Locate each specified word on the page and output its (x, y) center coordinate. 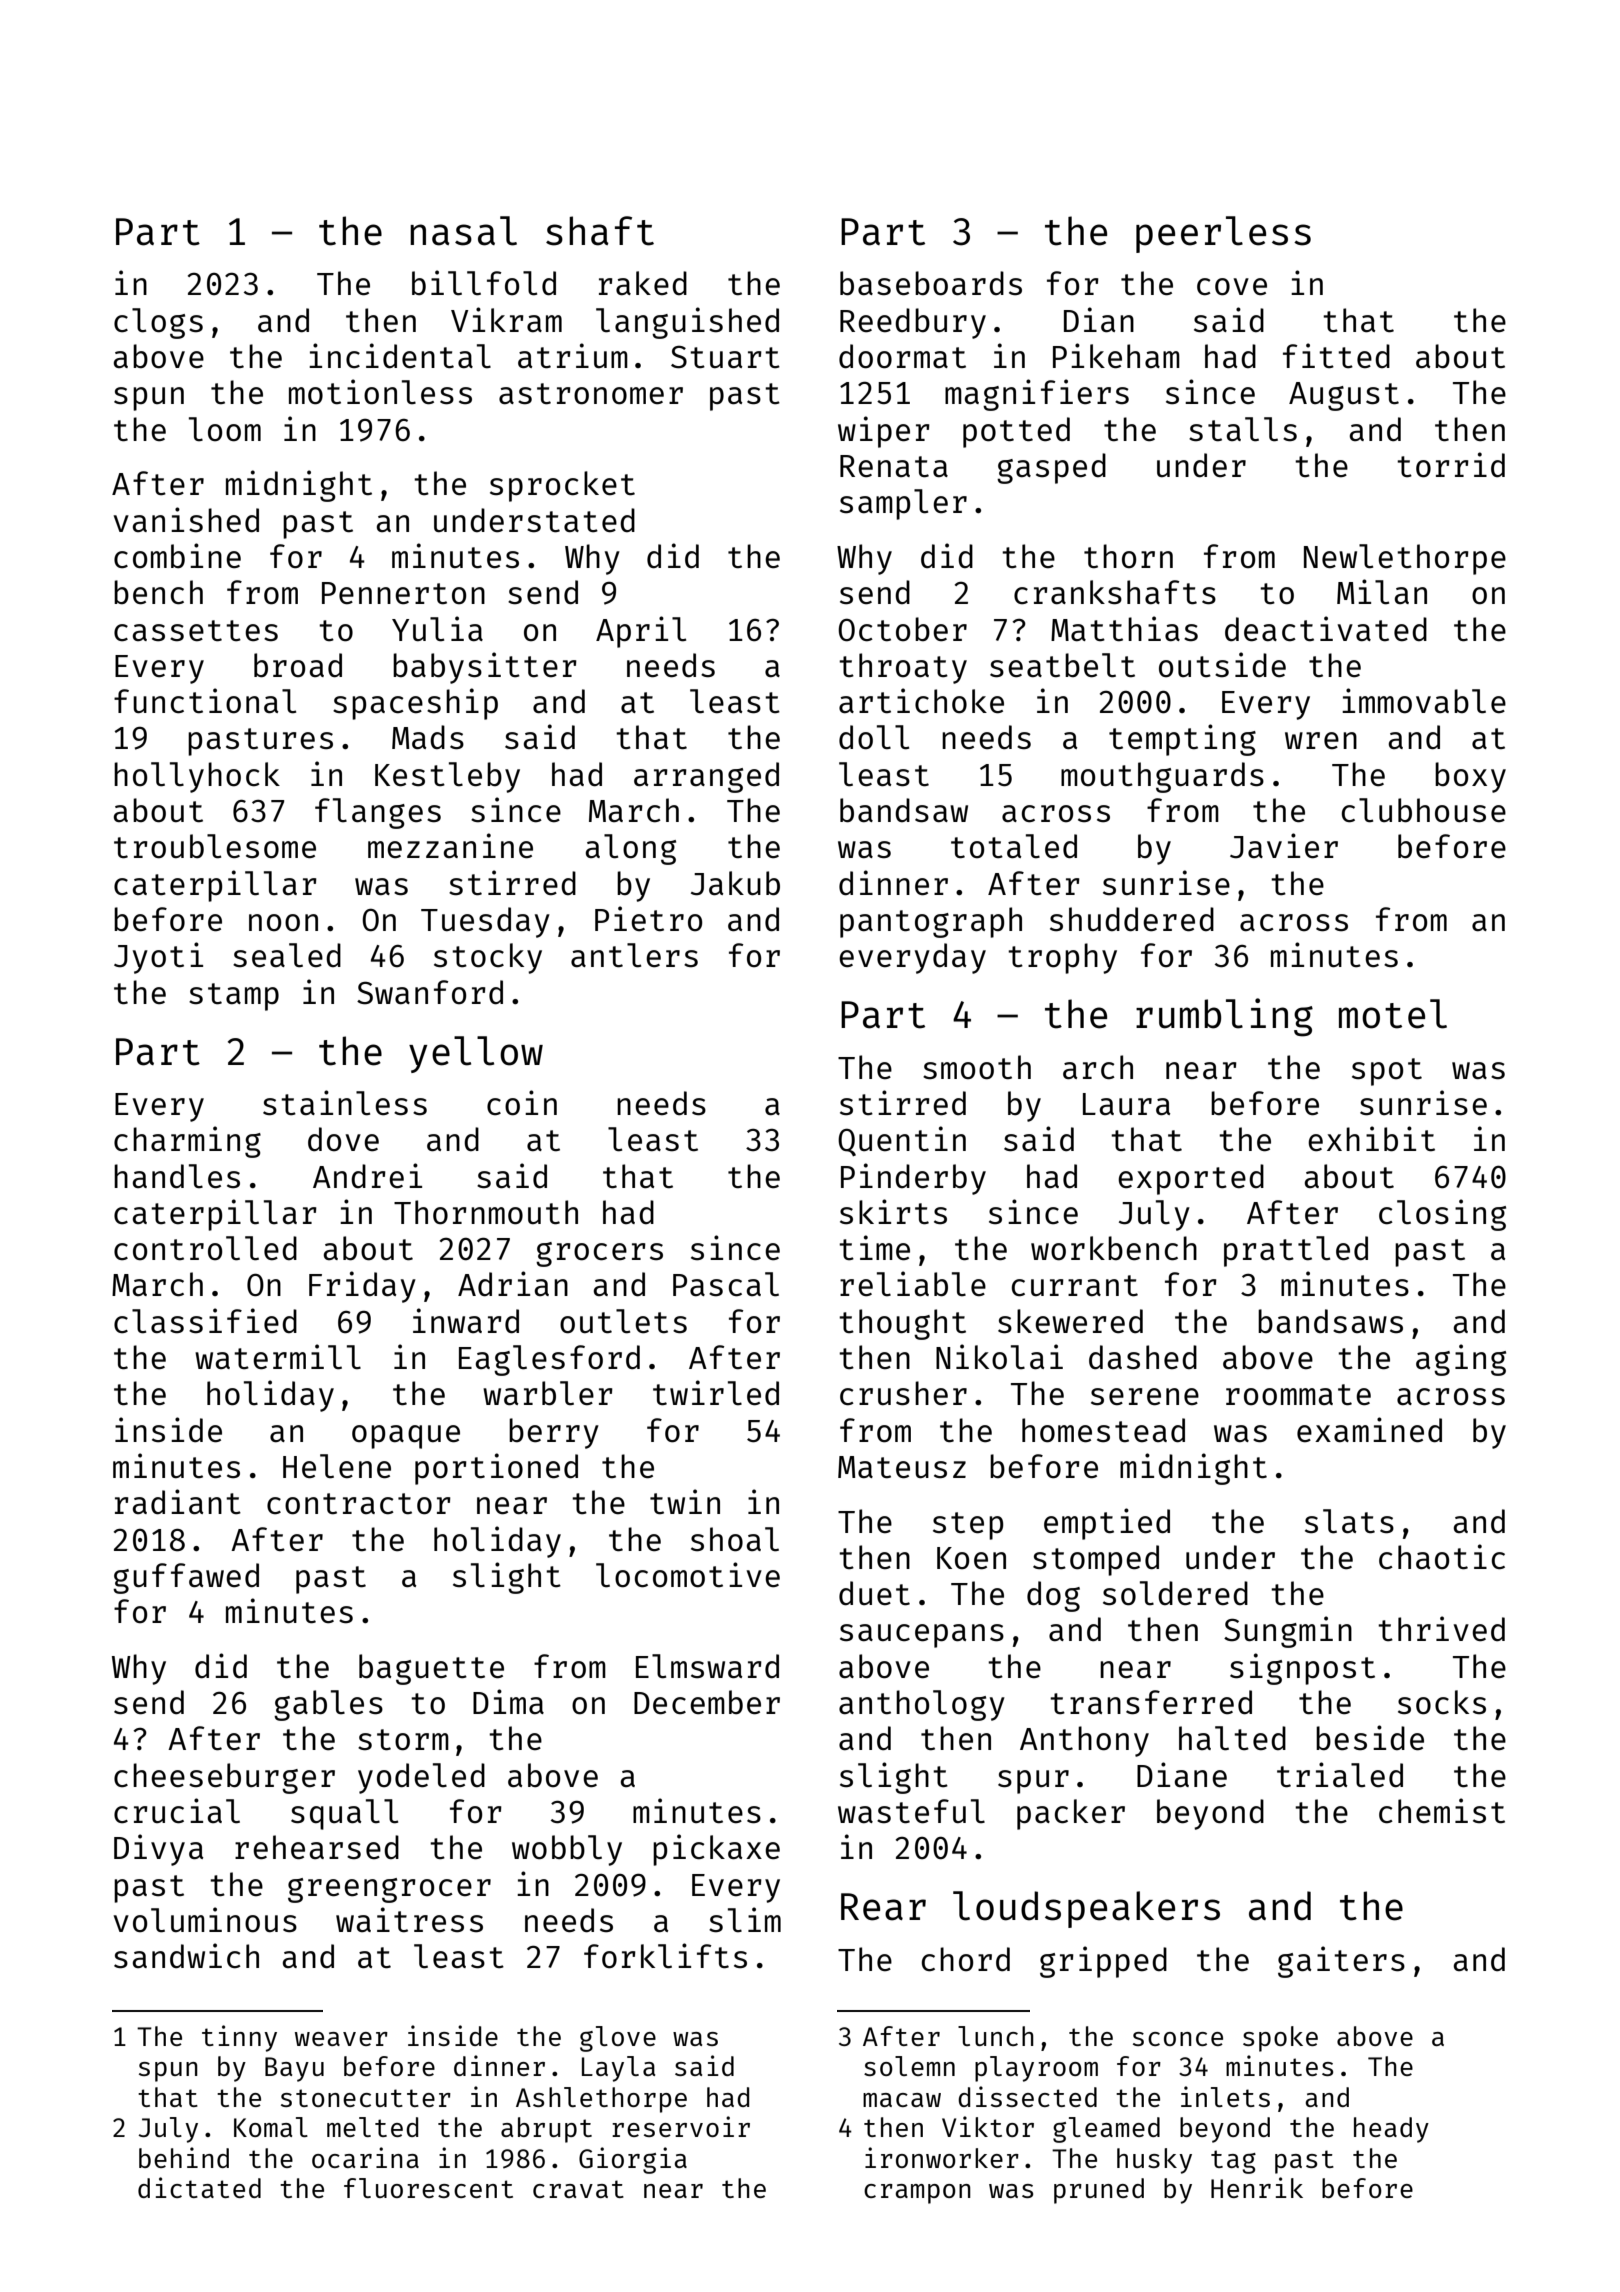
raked (643, 283)
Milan (1382, 592)
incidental (400, 356)
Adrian (513, 1284)
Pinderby (913, 1179)
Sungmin (1288, 1632)
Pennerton (403, 593)
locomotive (688, 1575)
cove (1232, 287)
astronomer (591, 394)
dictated (199, 2187)
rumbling (1224, 1017)
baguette (431, 1669)
